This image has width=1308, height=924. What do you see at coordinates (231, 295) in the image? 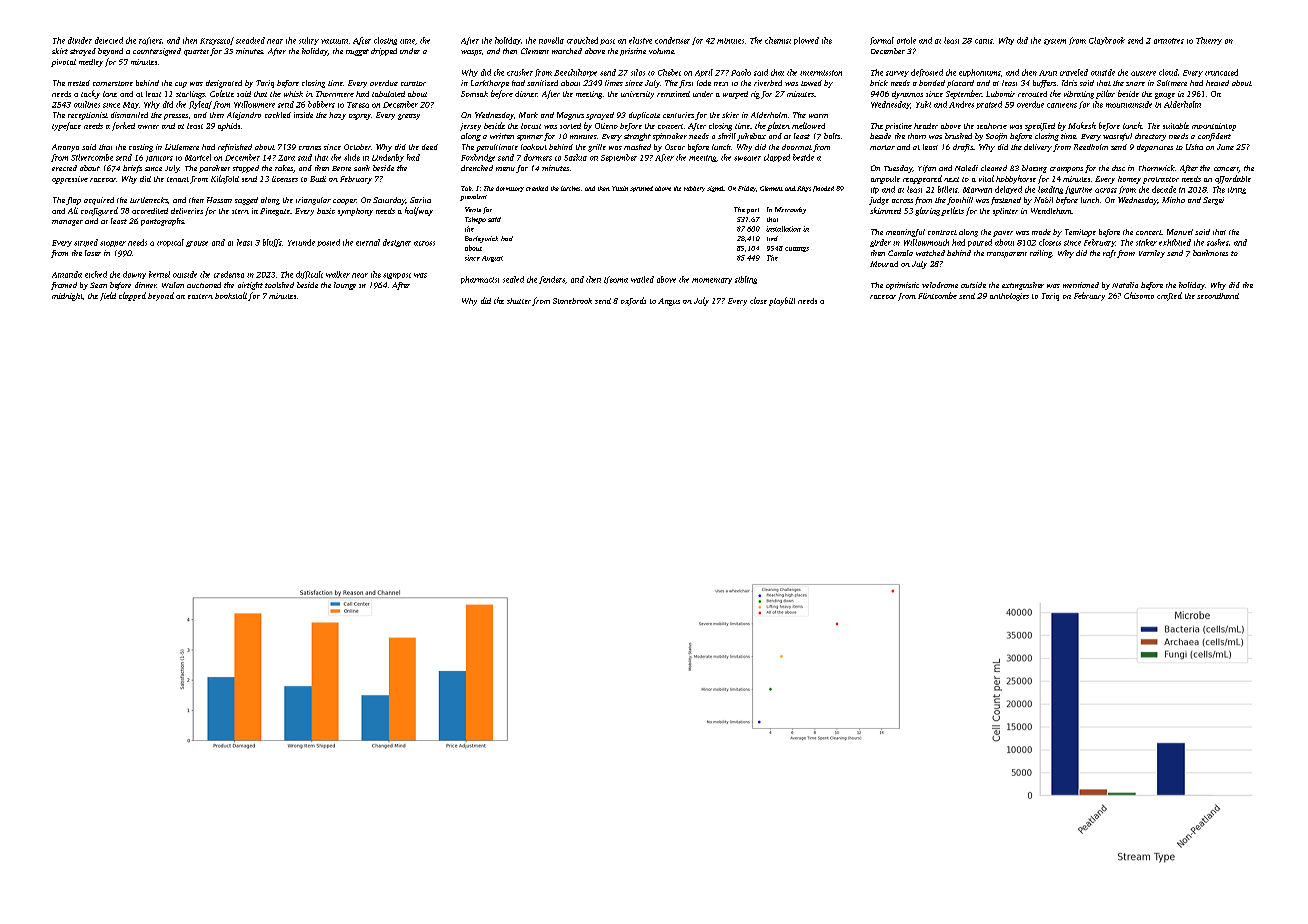
I see `bookstall` at bounding box center [231, 295].
